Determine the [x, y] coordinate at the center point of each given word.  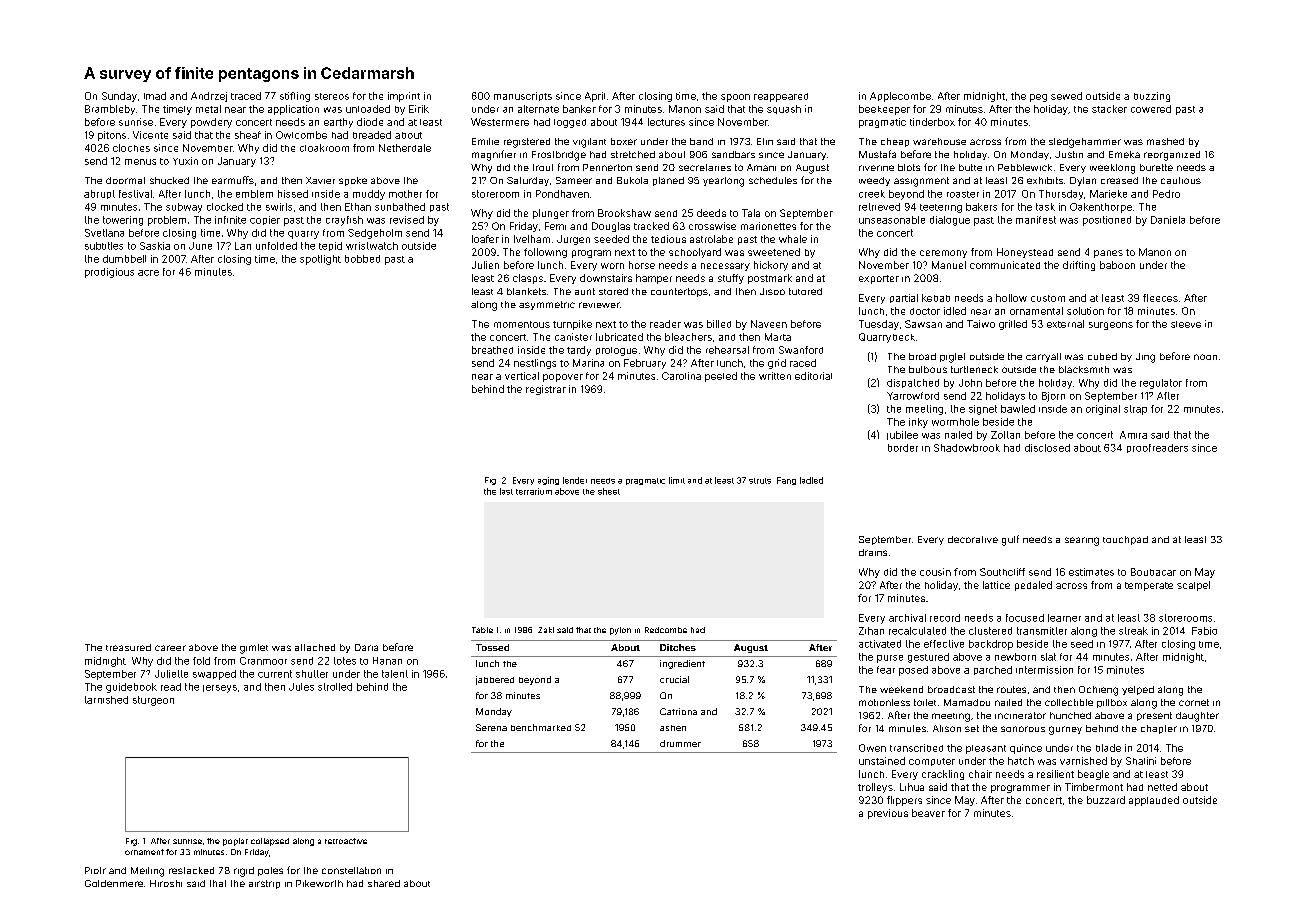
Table [482, 630]
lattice [996, 585]
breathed [492, 350]
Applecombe [900, 97]
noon [1205, 357]
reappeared [781, 97]
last [506, 491]
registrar [546, 390]
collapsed [270, 842]
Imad [155, 96]
